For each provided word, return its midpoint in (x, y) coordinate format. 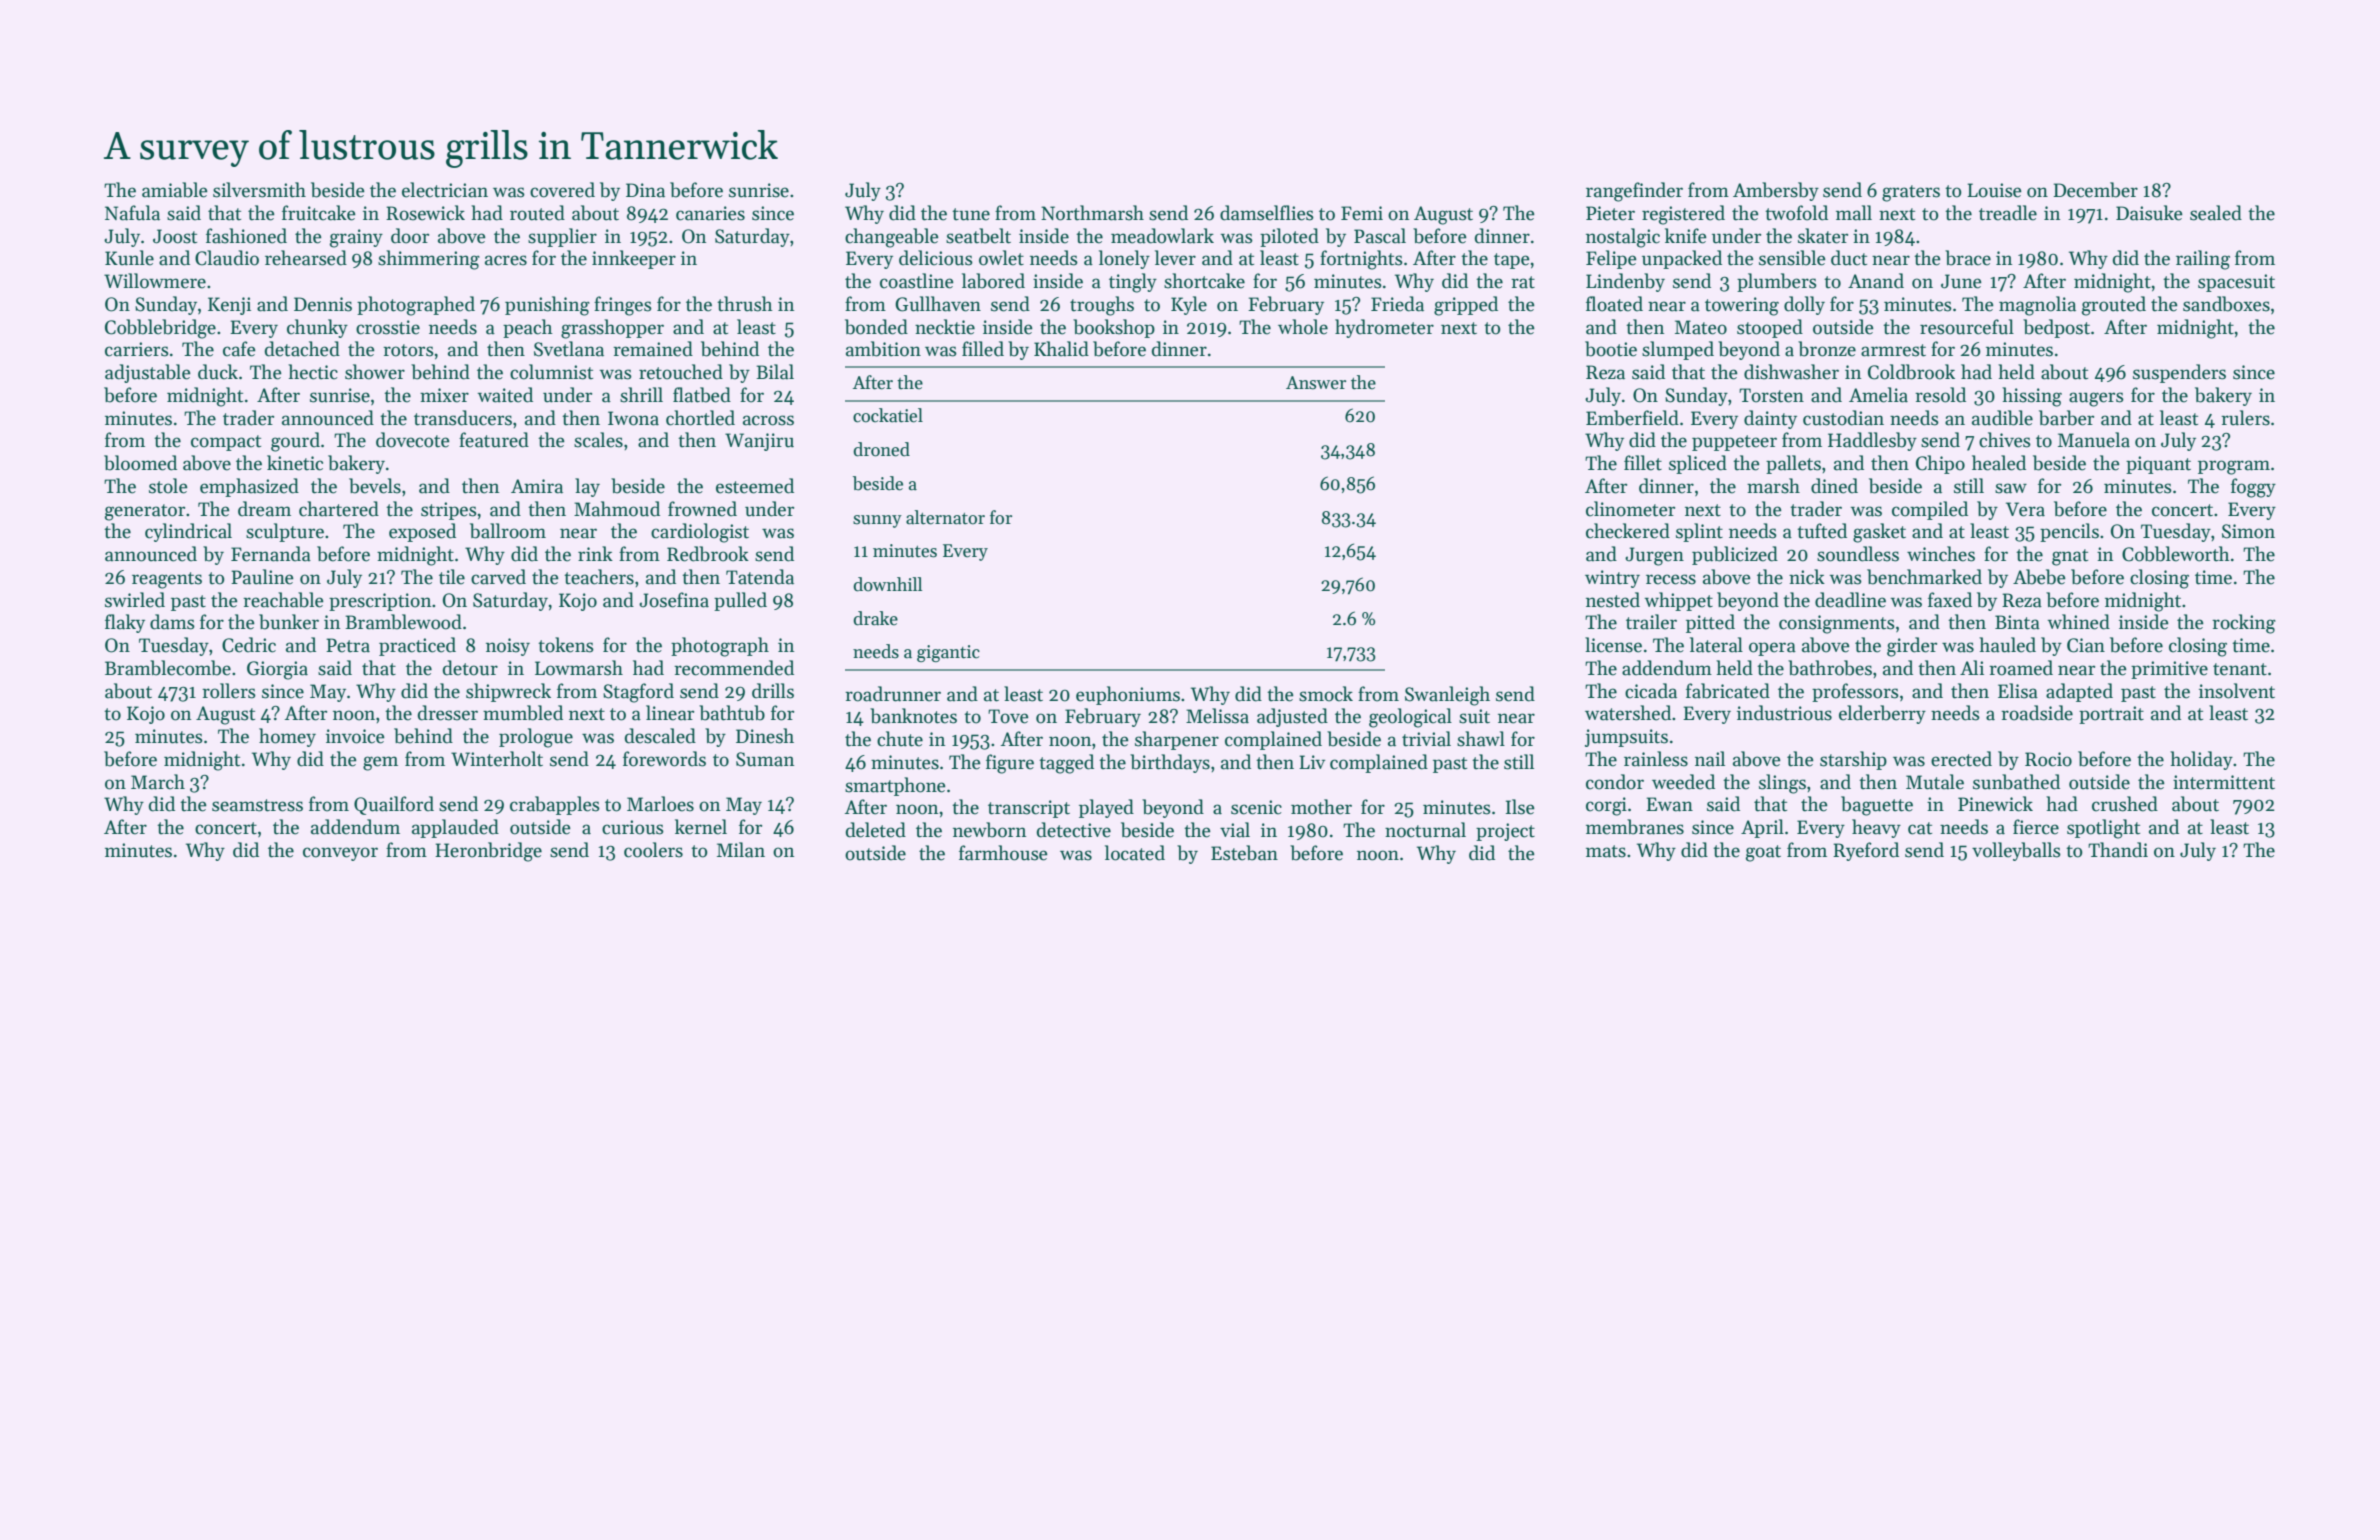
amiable (175, 190)
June (1961, 281)
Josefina (674, 600)
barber (2066, 418)
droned (881, 449)
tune (971, 214)
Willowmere (155, 281)
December (2095, 190)
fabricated (1728, 691)
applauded (455, 828)
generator (145, 512)
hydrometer (1384, 328)
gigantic (948, 653)
